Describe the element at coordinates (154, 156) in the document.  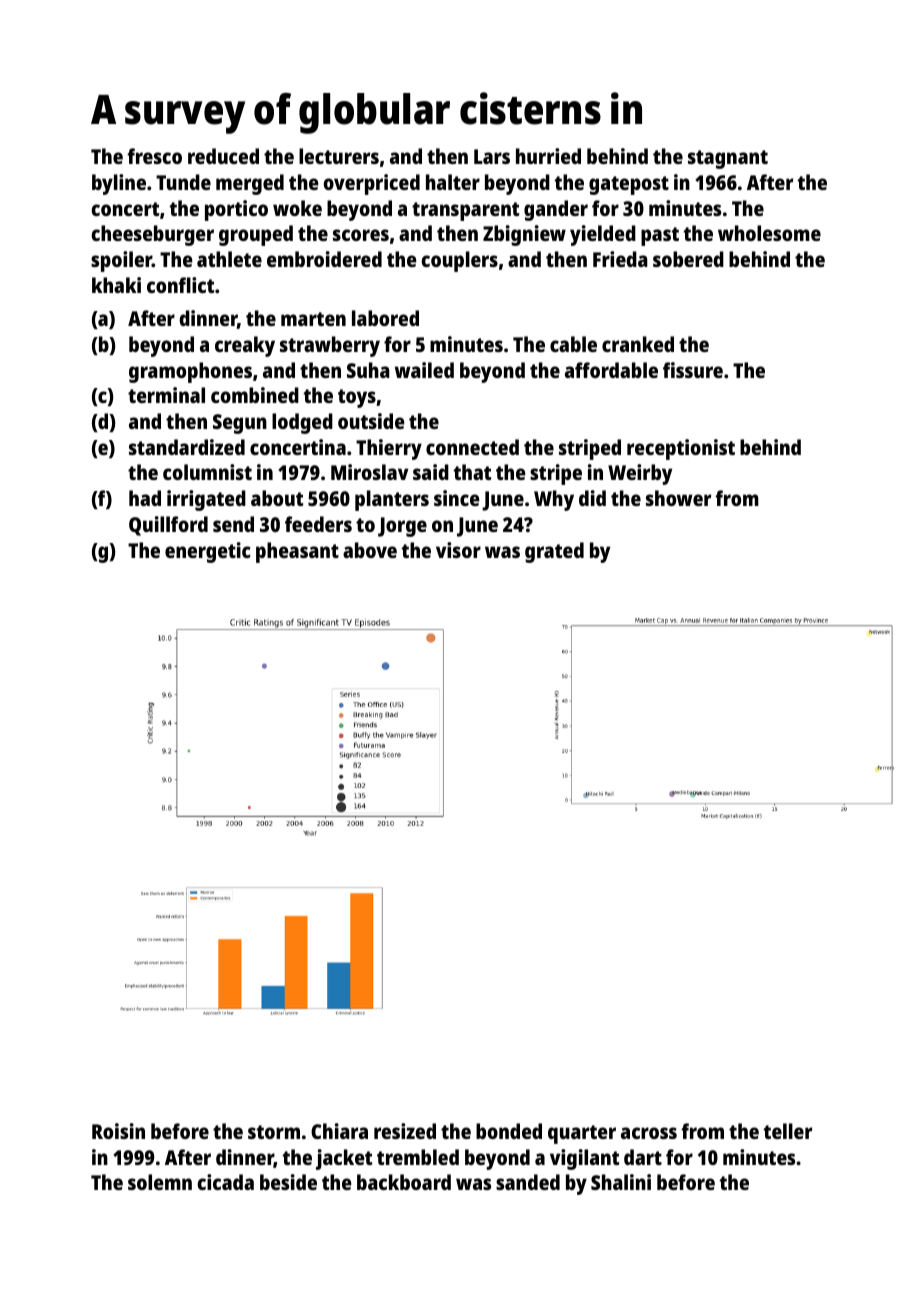
I see `fresco` at that location.
